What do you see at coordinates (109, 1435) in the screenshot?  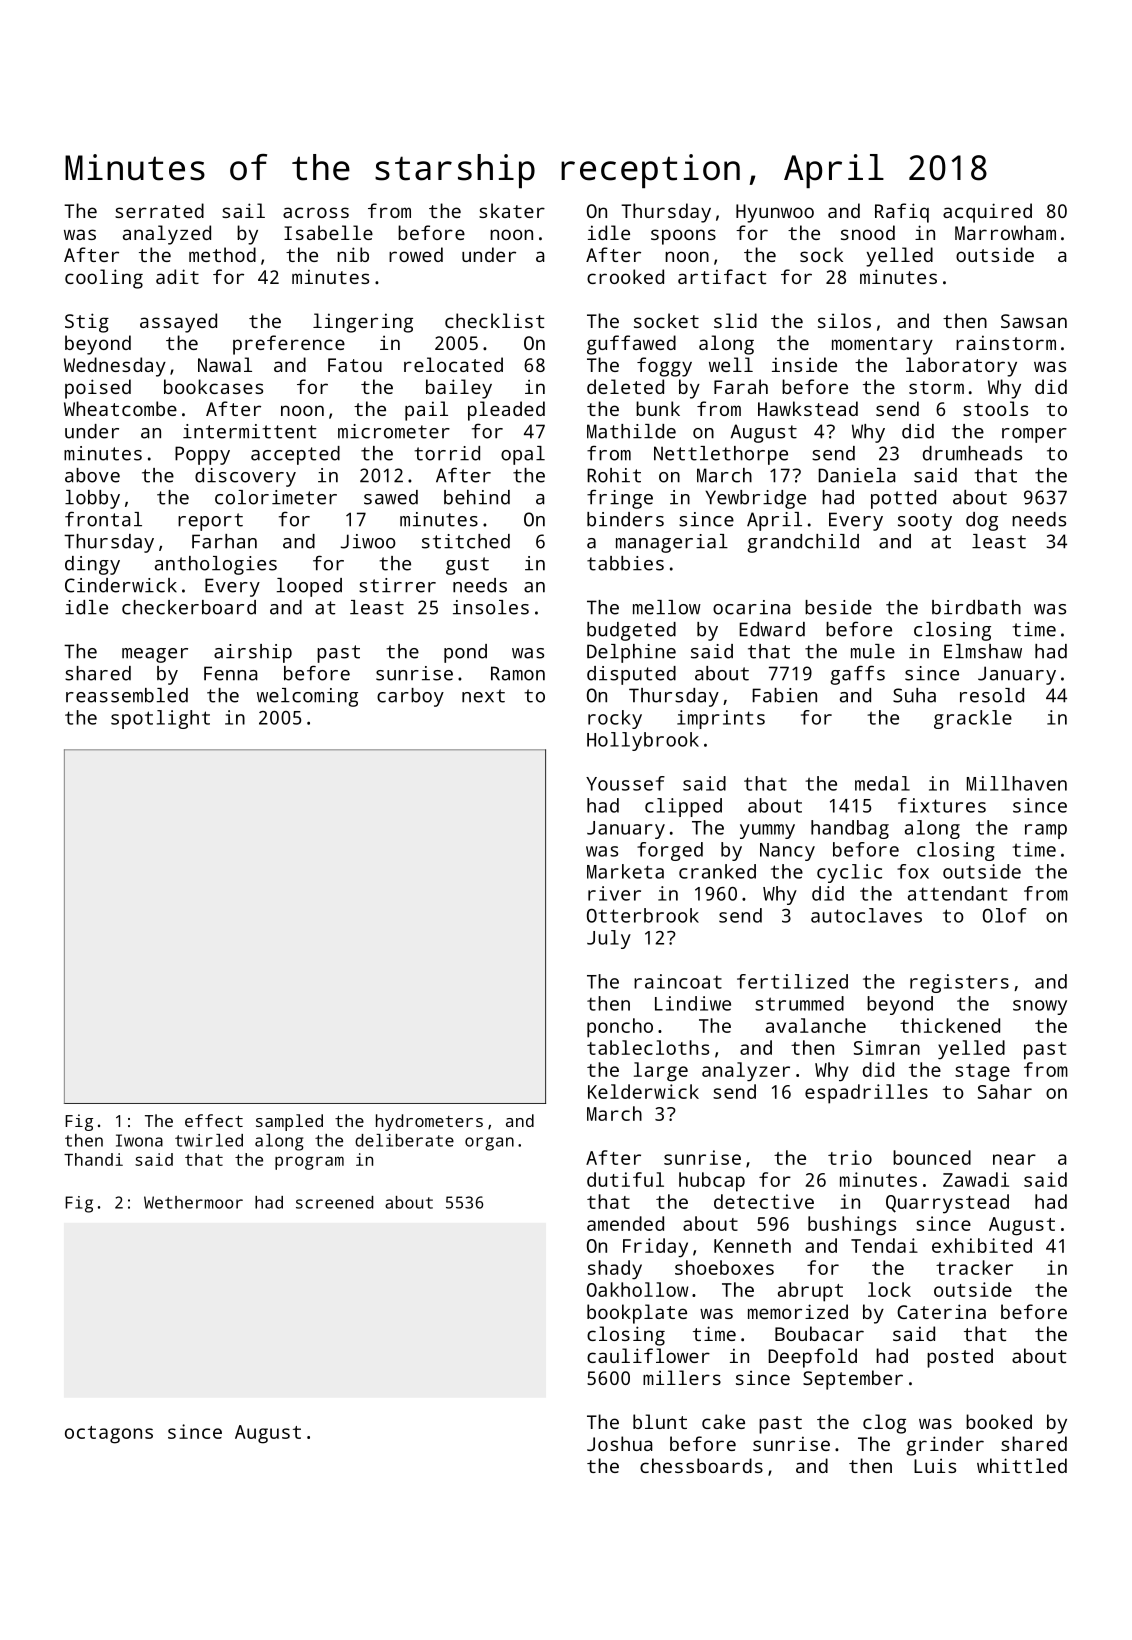 I see `octagons` at bounding box center [109, 1435].
